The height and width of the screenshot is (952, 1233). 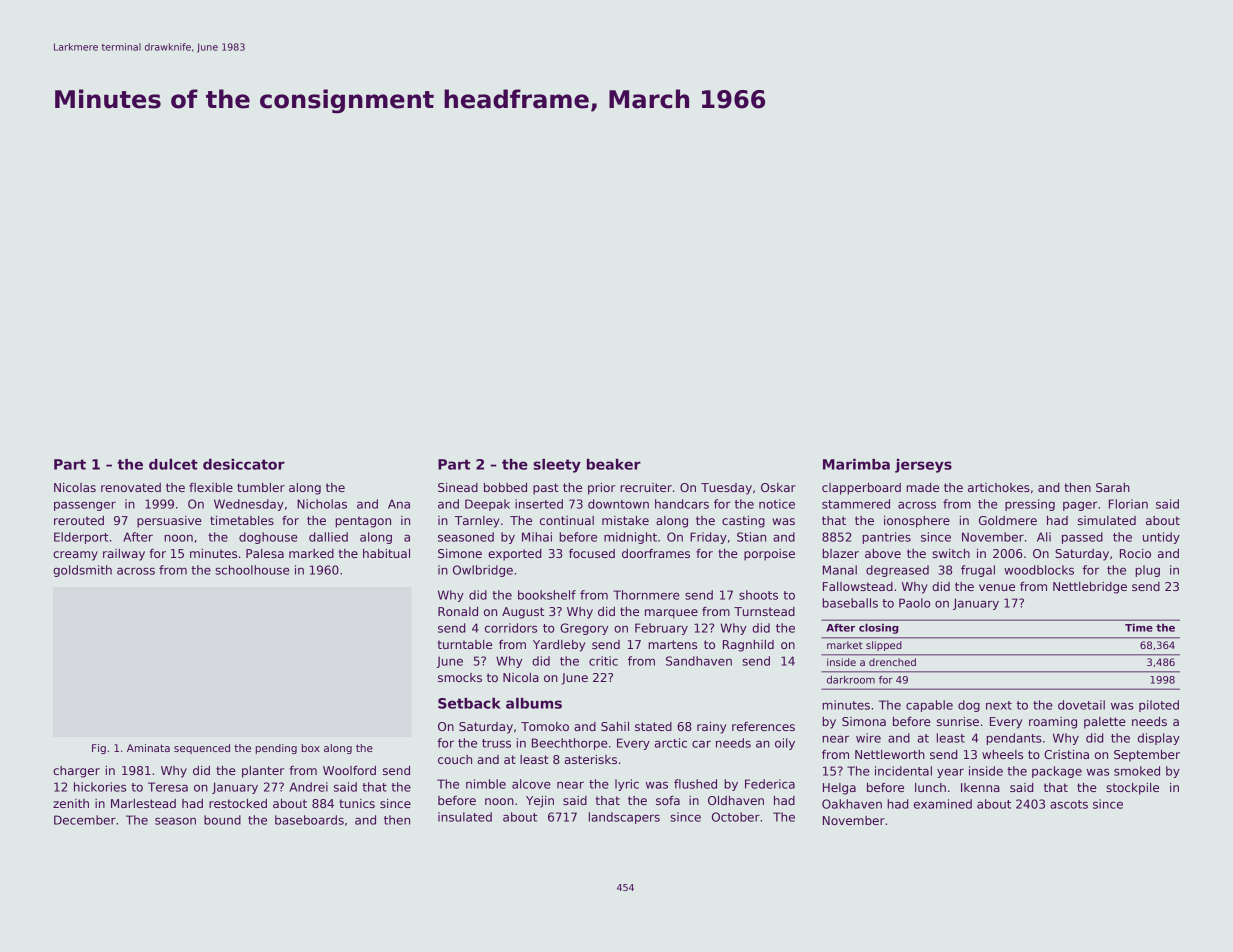 What do you see at coordinates (653, 726) in the screenshot?
I see `stated` at bounding box center [653, 726].
